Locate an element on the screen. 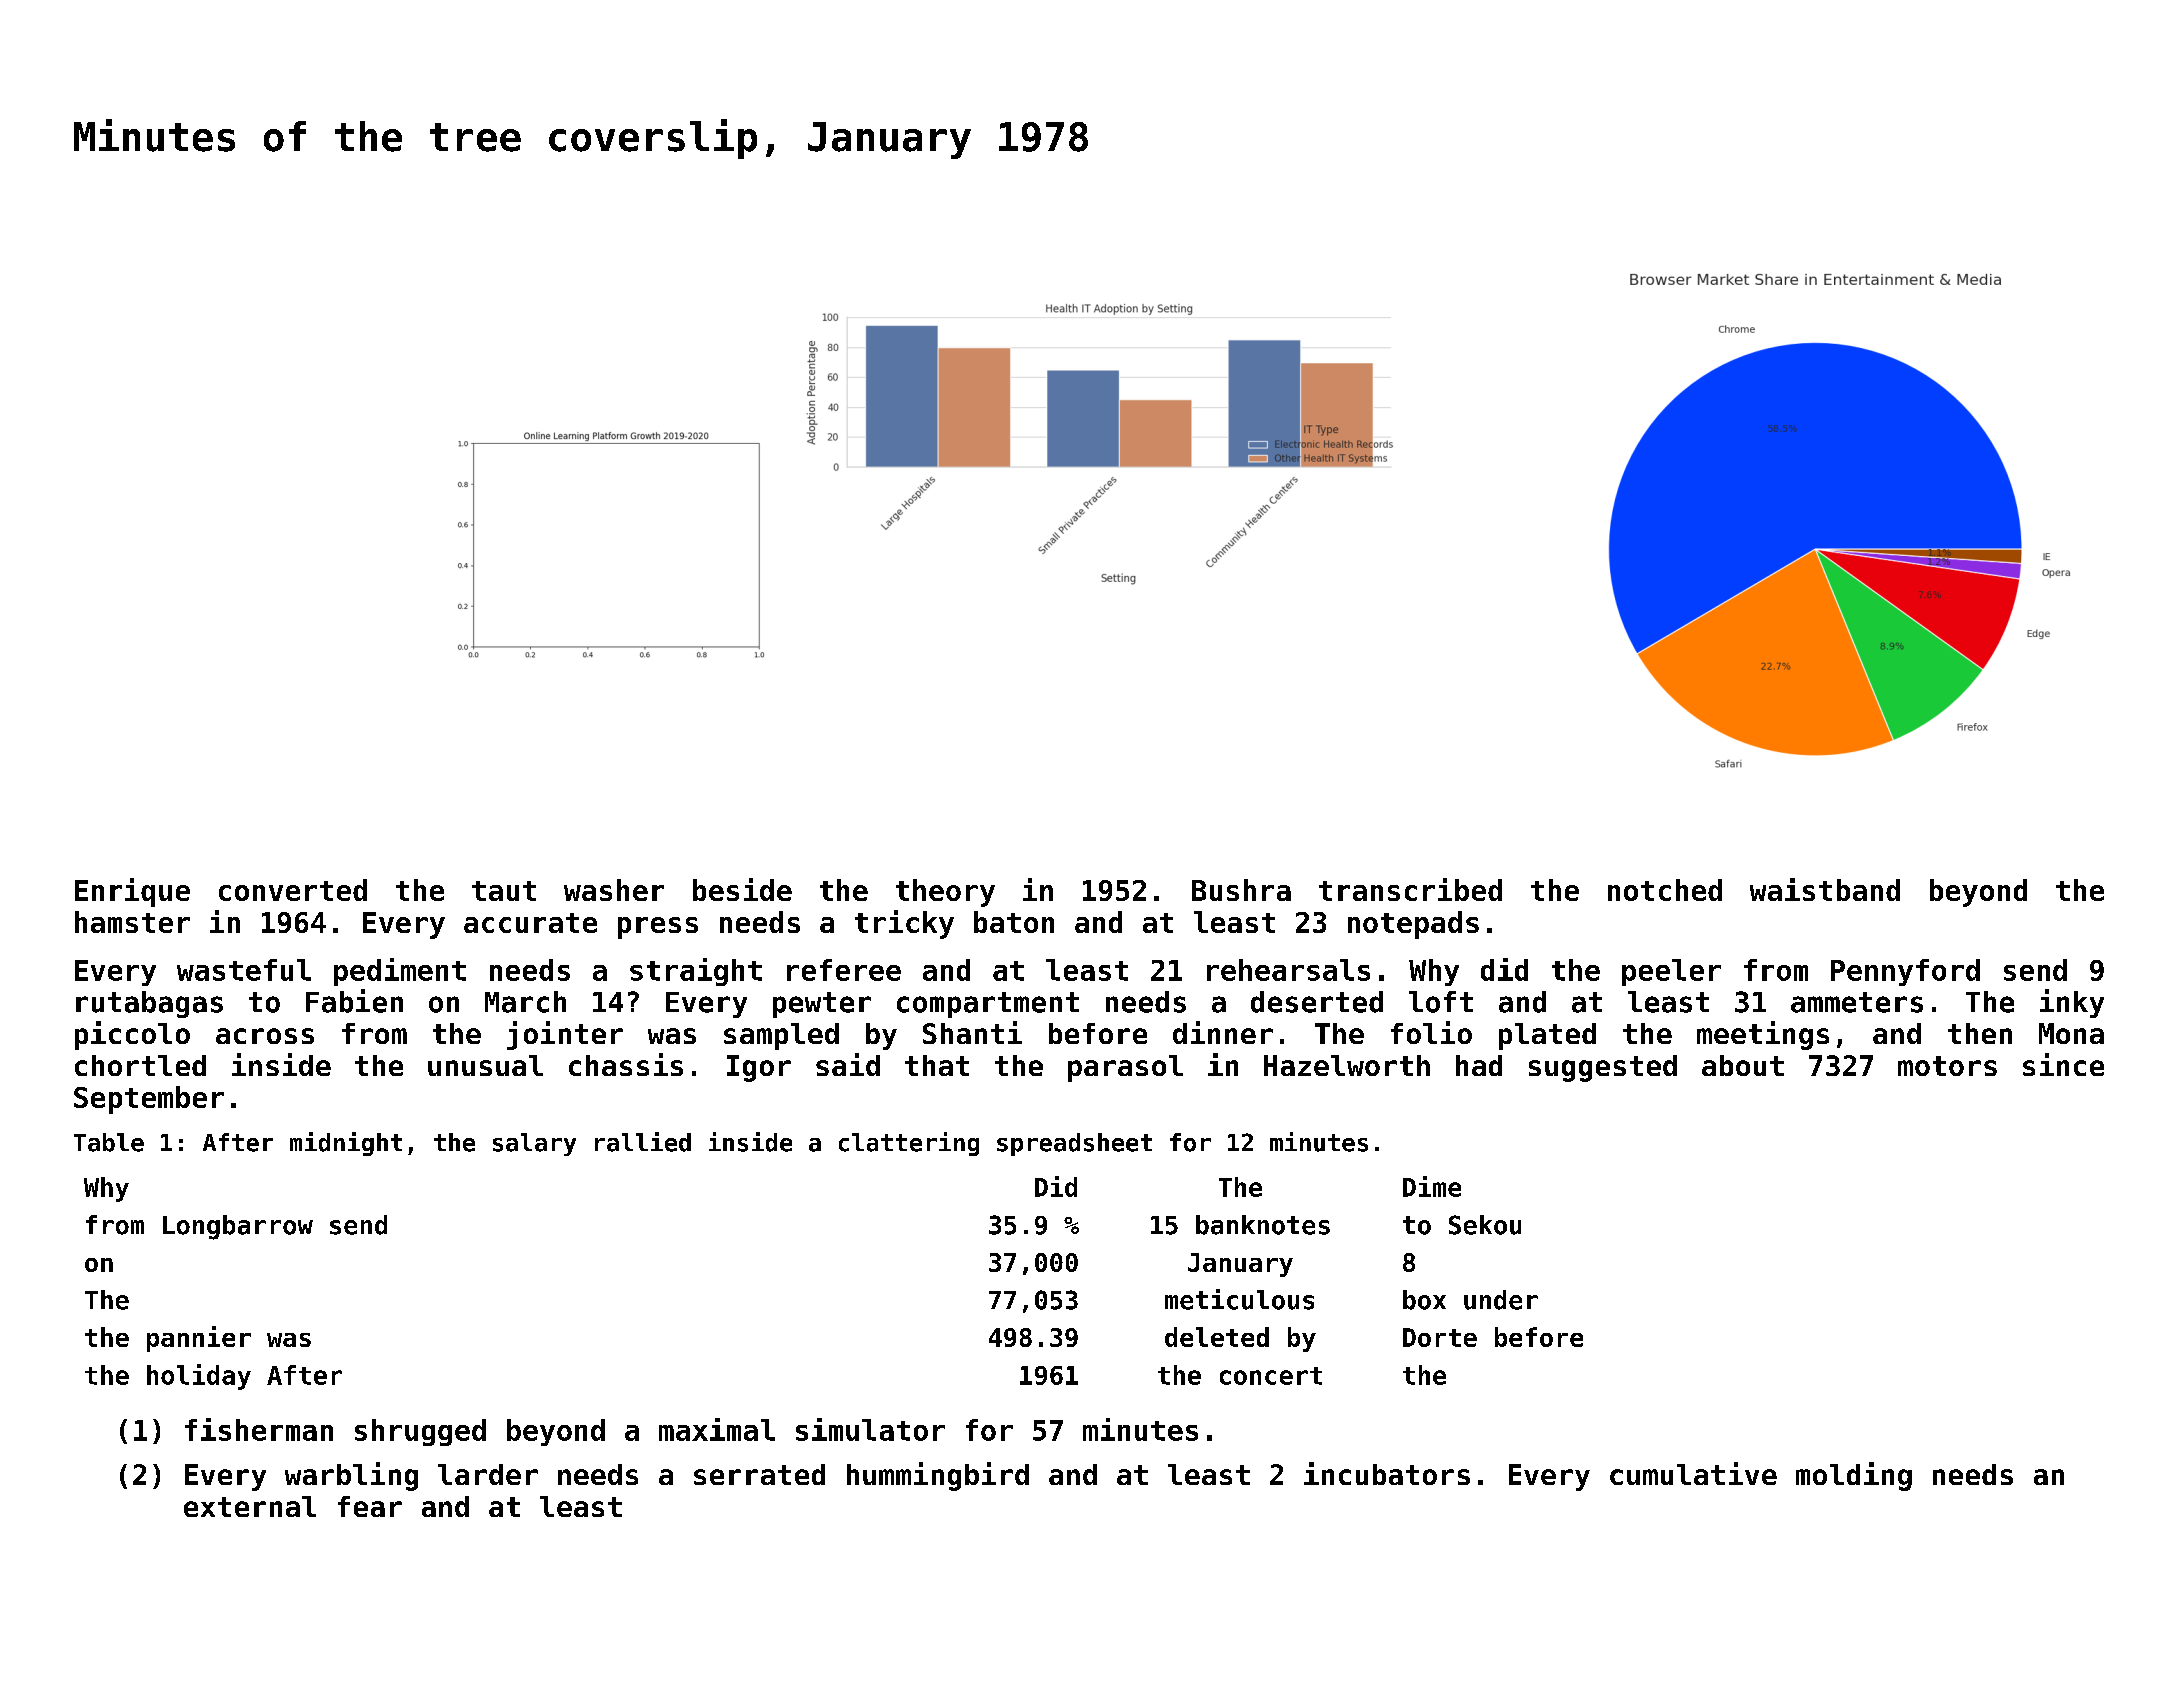  under is located at coordinates (1501, 1300).
